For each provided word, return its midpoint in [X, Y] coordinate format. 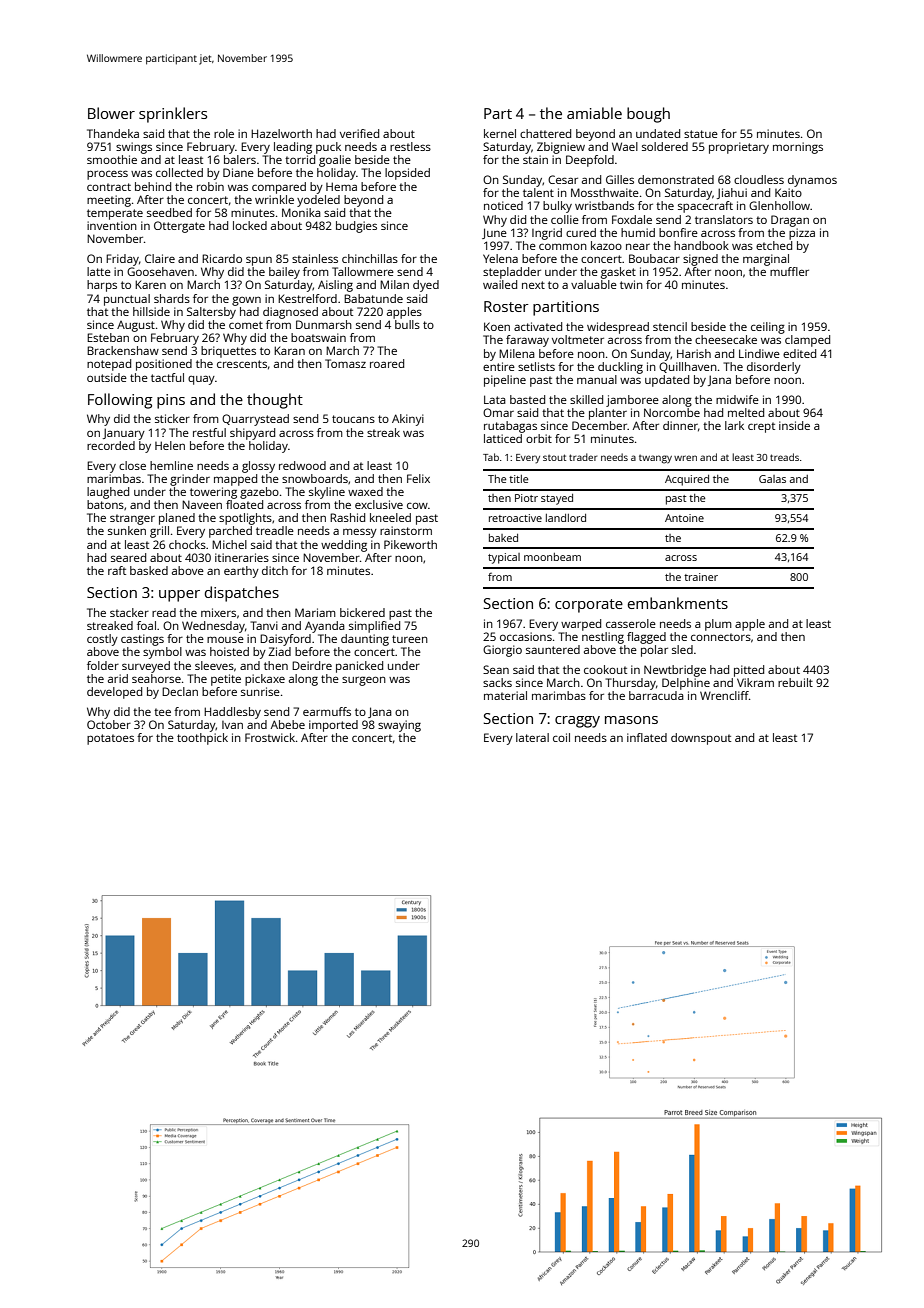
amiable [594, 113]
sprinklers [173, 115]
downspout [701, 739]
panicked [359, 667]
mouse [225, 639]
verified [359, 133]
